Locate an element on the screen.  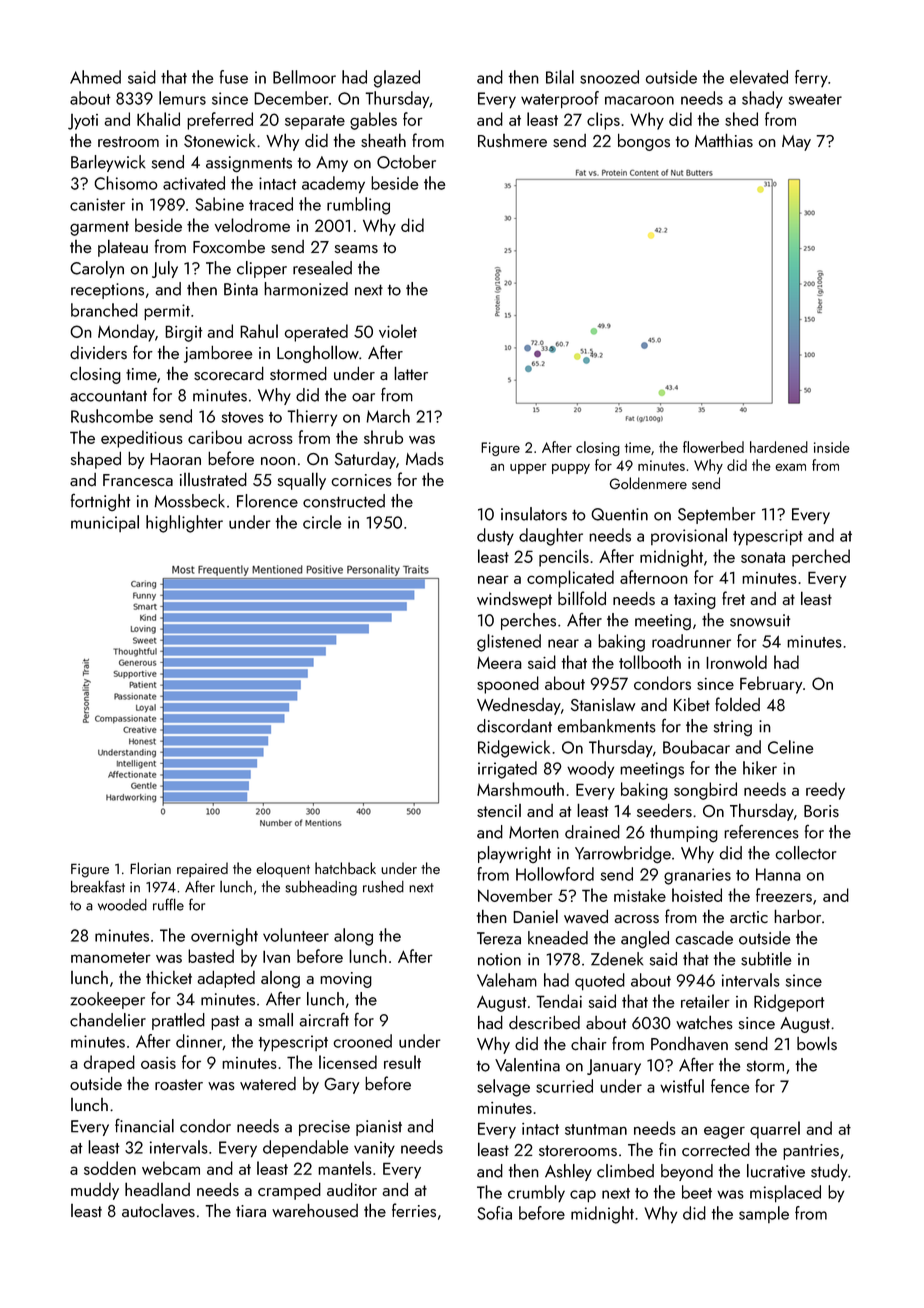
glazed is located at coordinates (397, 79).
